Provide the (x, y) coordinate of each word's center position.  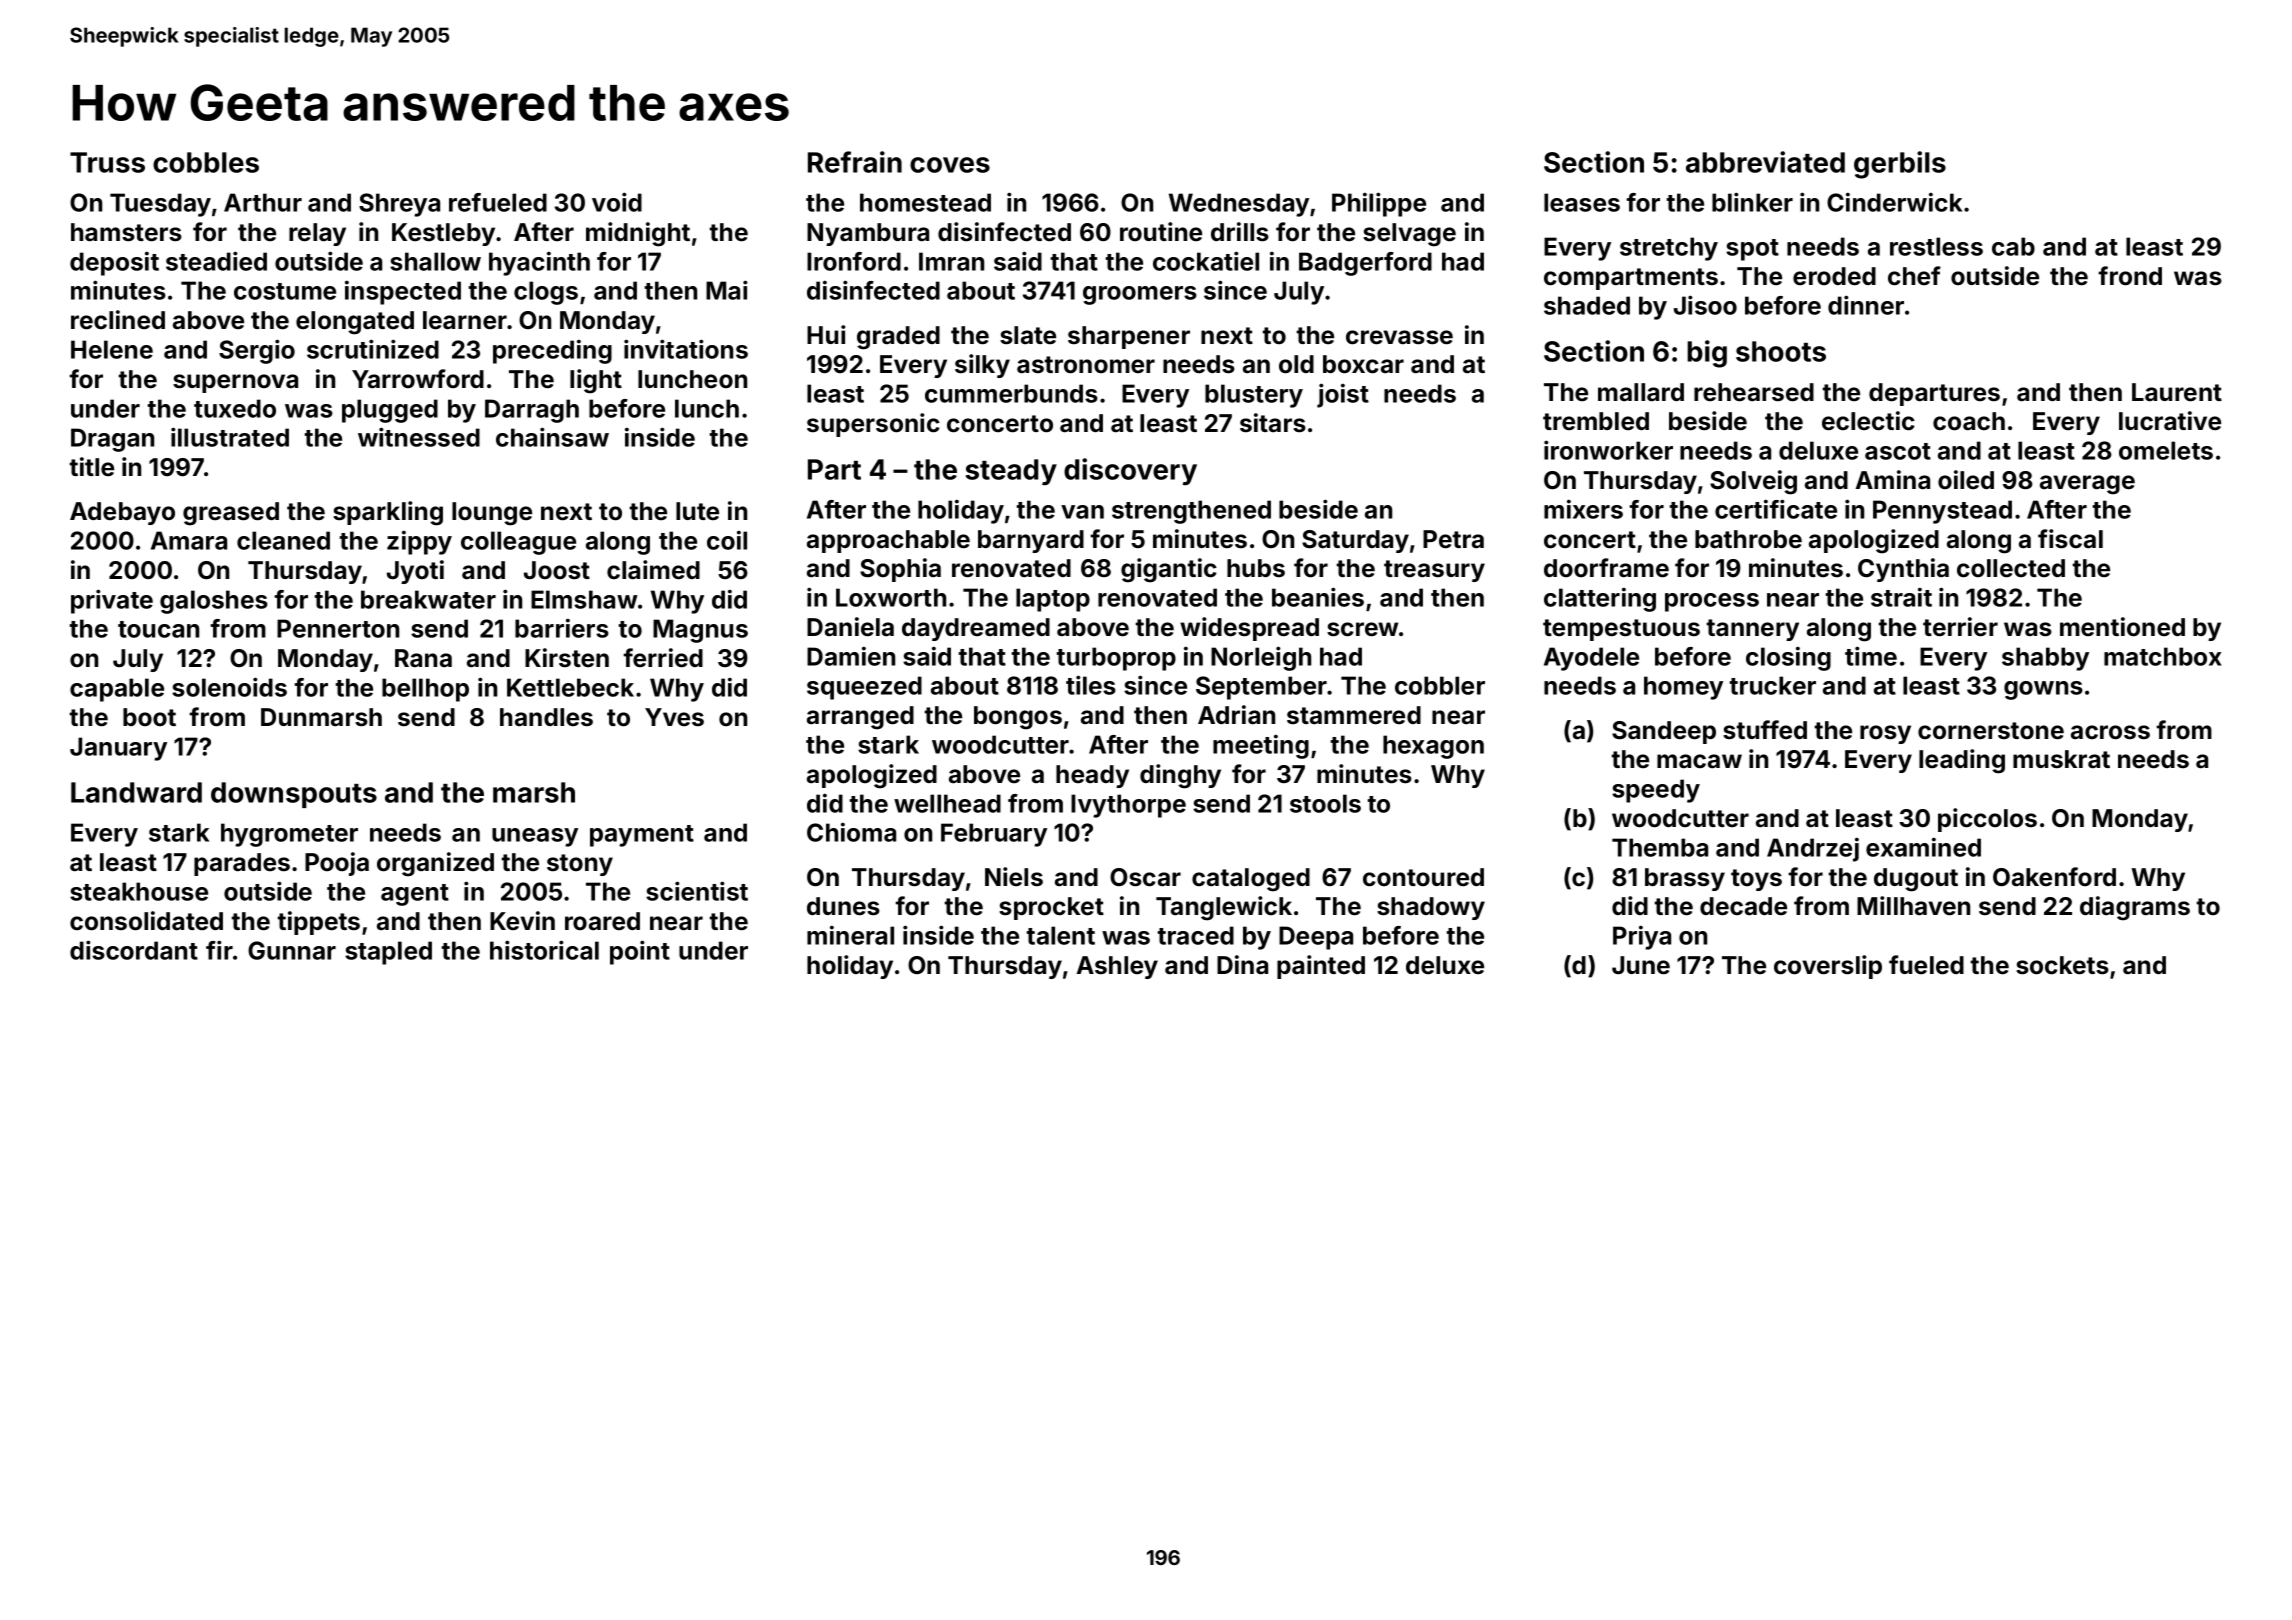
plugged (390, 411)
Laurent (2177, 392)
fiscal (2070, 539)
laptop (1053, 600)
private (112, 601)
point (640, 952)
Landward (136, 792)
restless (1936, 246)
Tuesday (160, 205)
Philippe (1379, 204)
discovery (1130, 471)
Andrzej (1813, 849)
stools (1325, 803)
